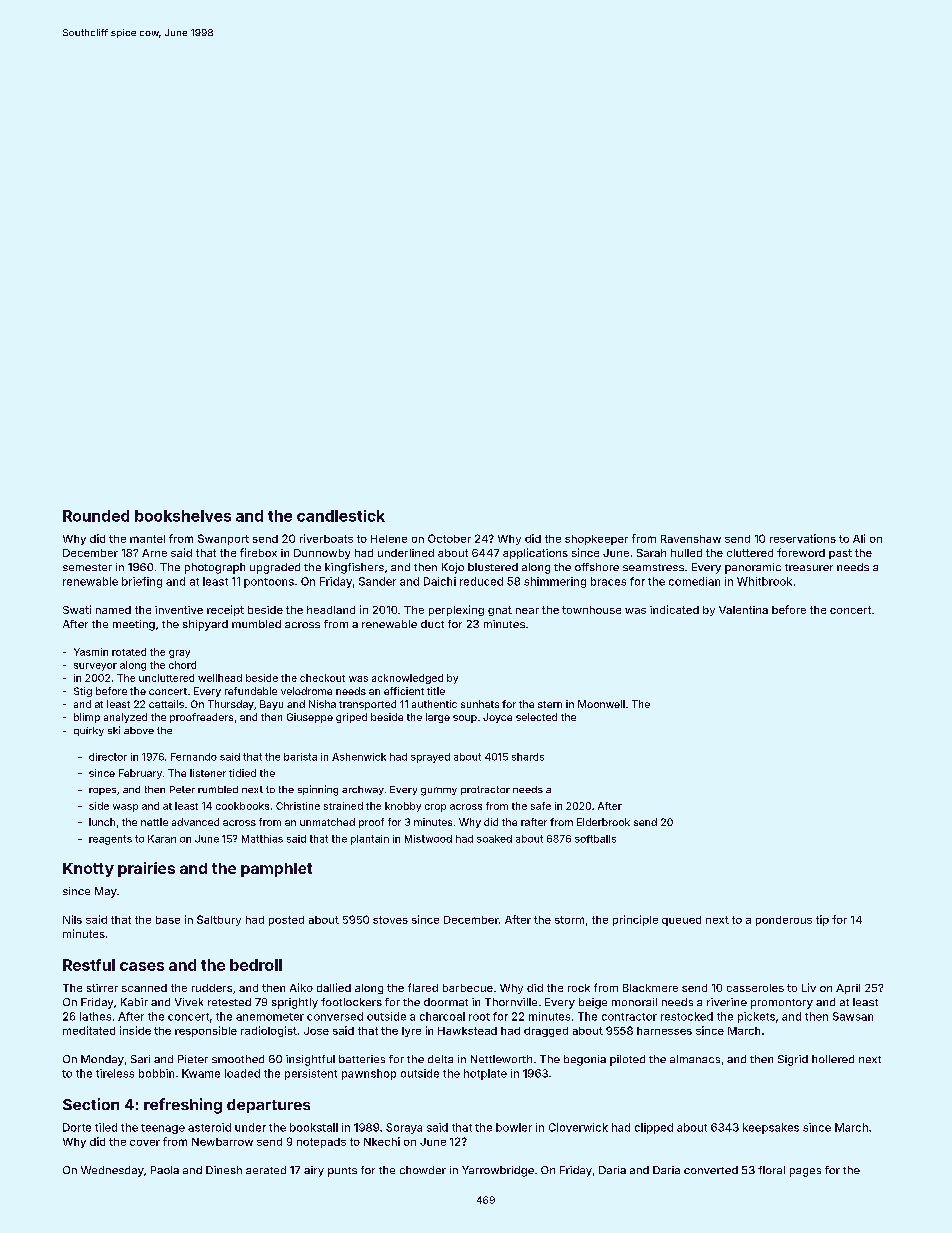  I want to click on Swanport, so click(223, 539).
